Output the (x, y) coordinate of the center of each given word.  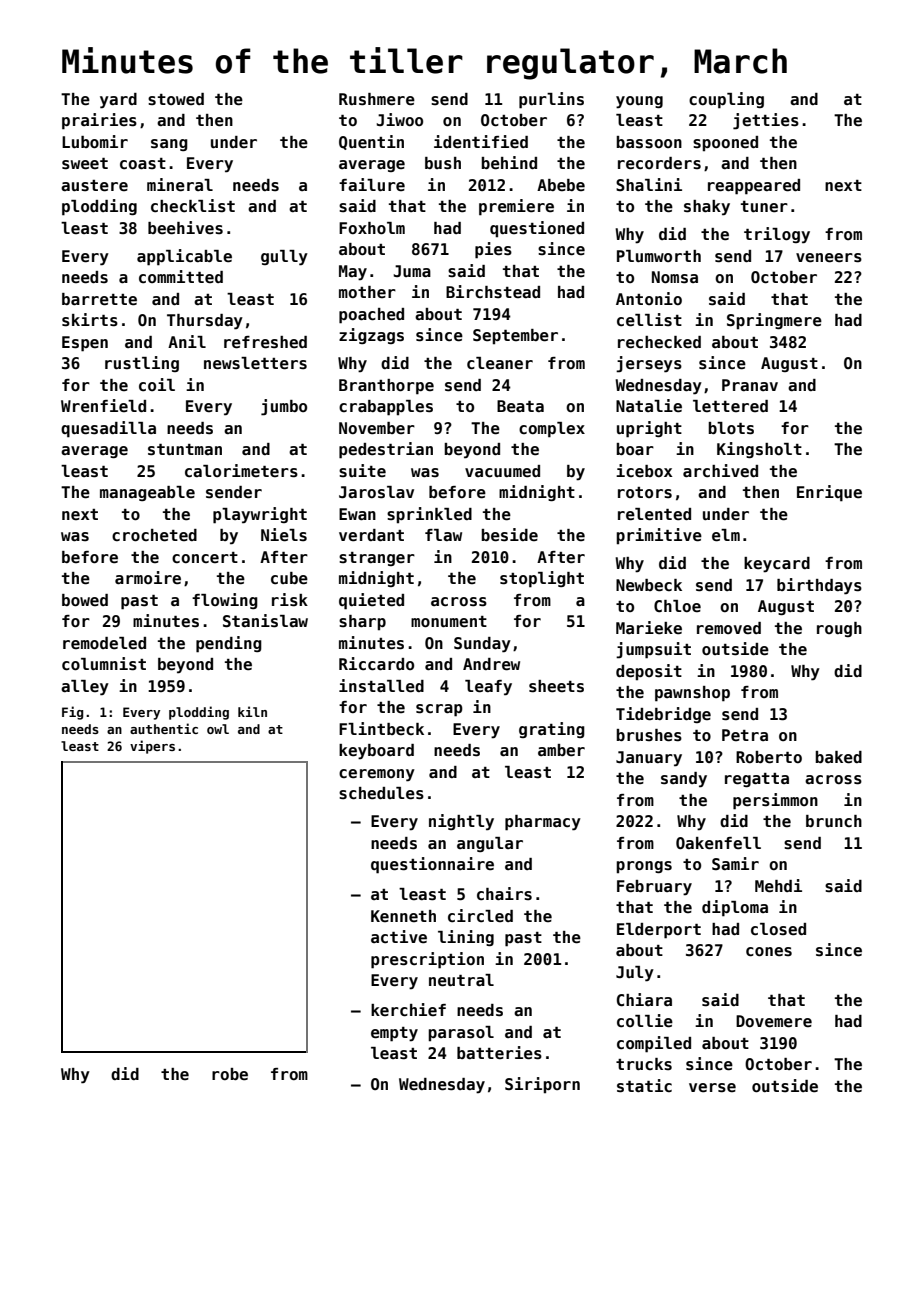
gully (284, 258)
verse (712, 1088)
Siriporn (542, 1085)
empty (394, 1034)
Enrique (829, 493)
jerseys (649, 364)
